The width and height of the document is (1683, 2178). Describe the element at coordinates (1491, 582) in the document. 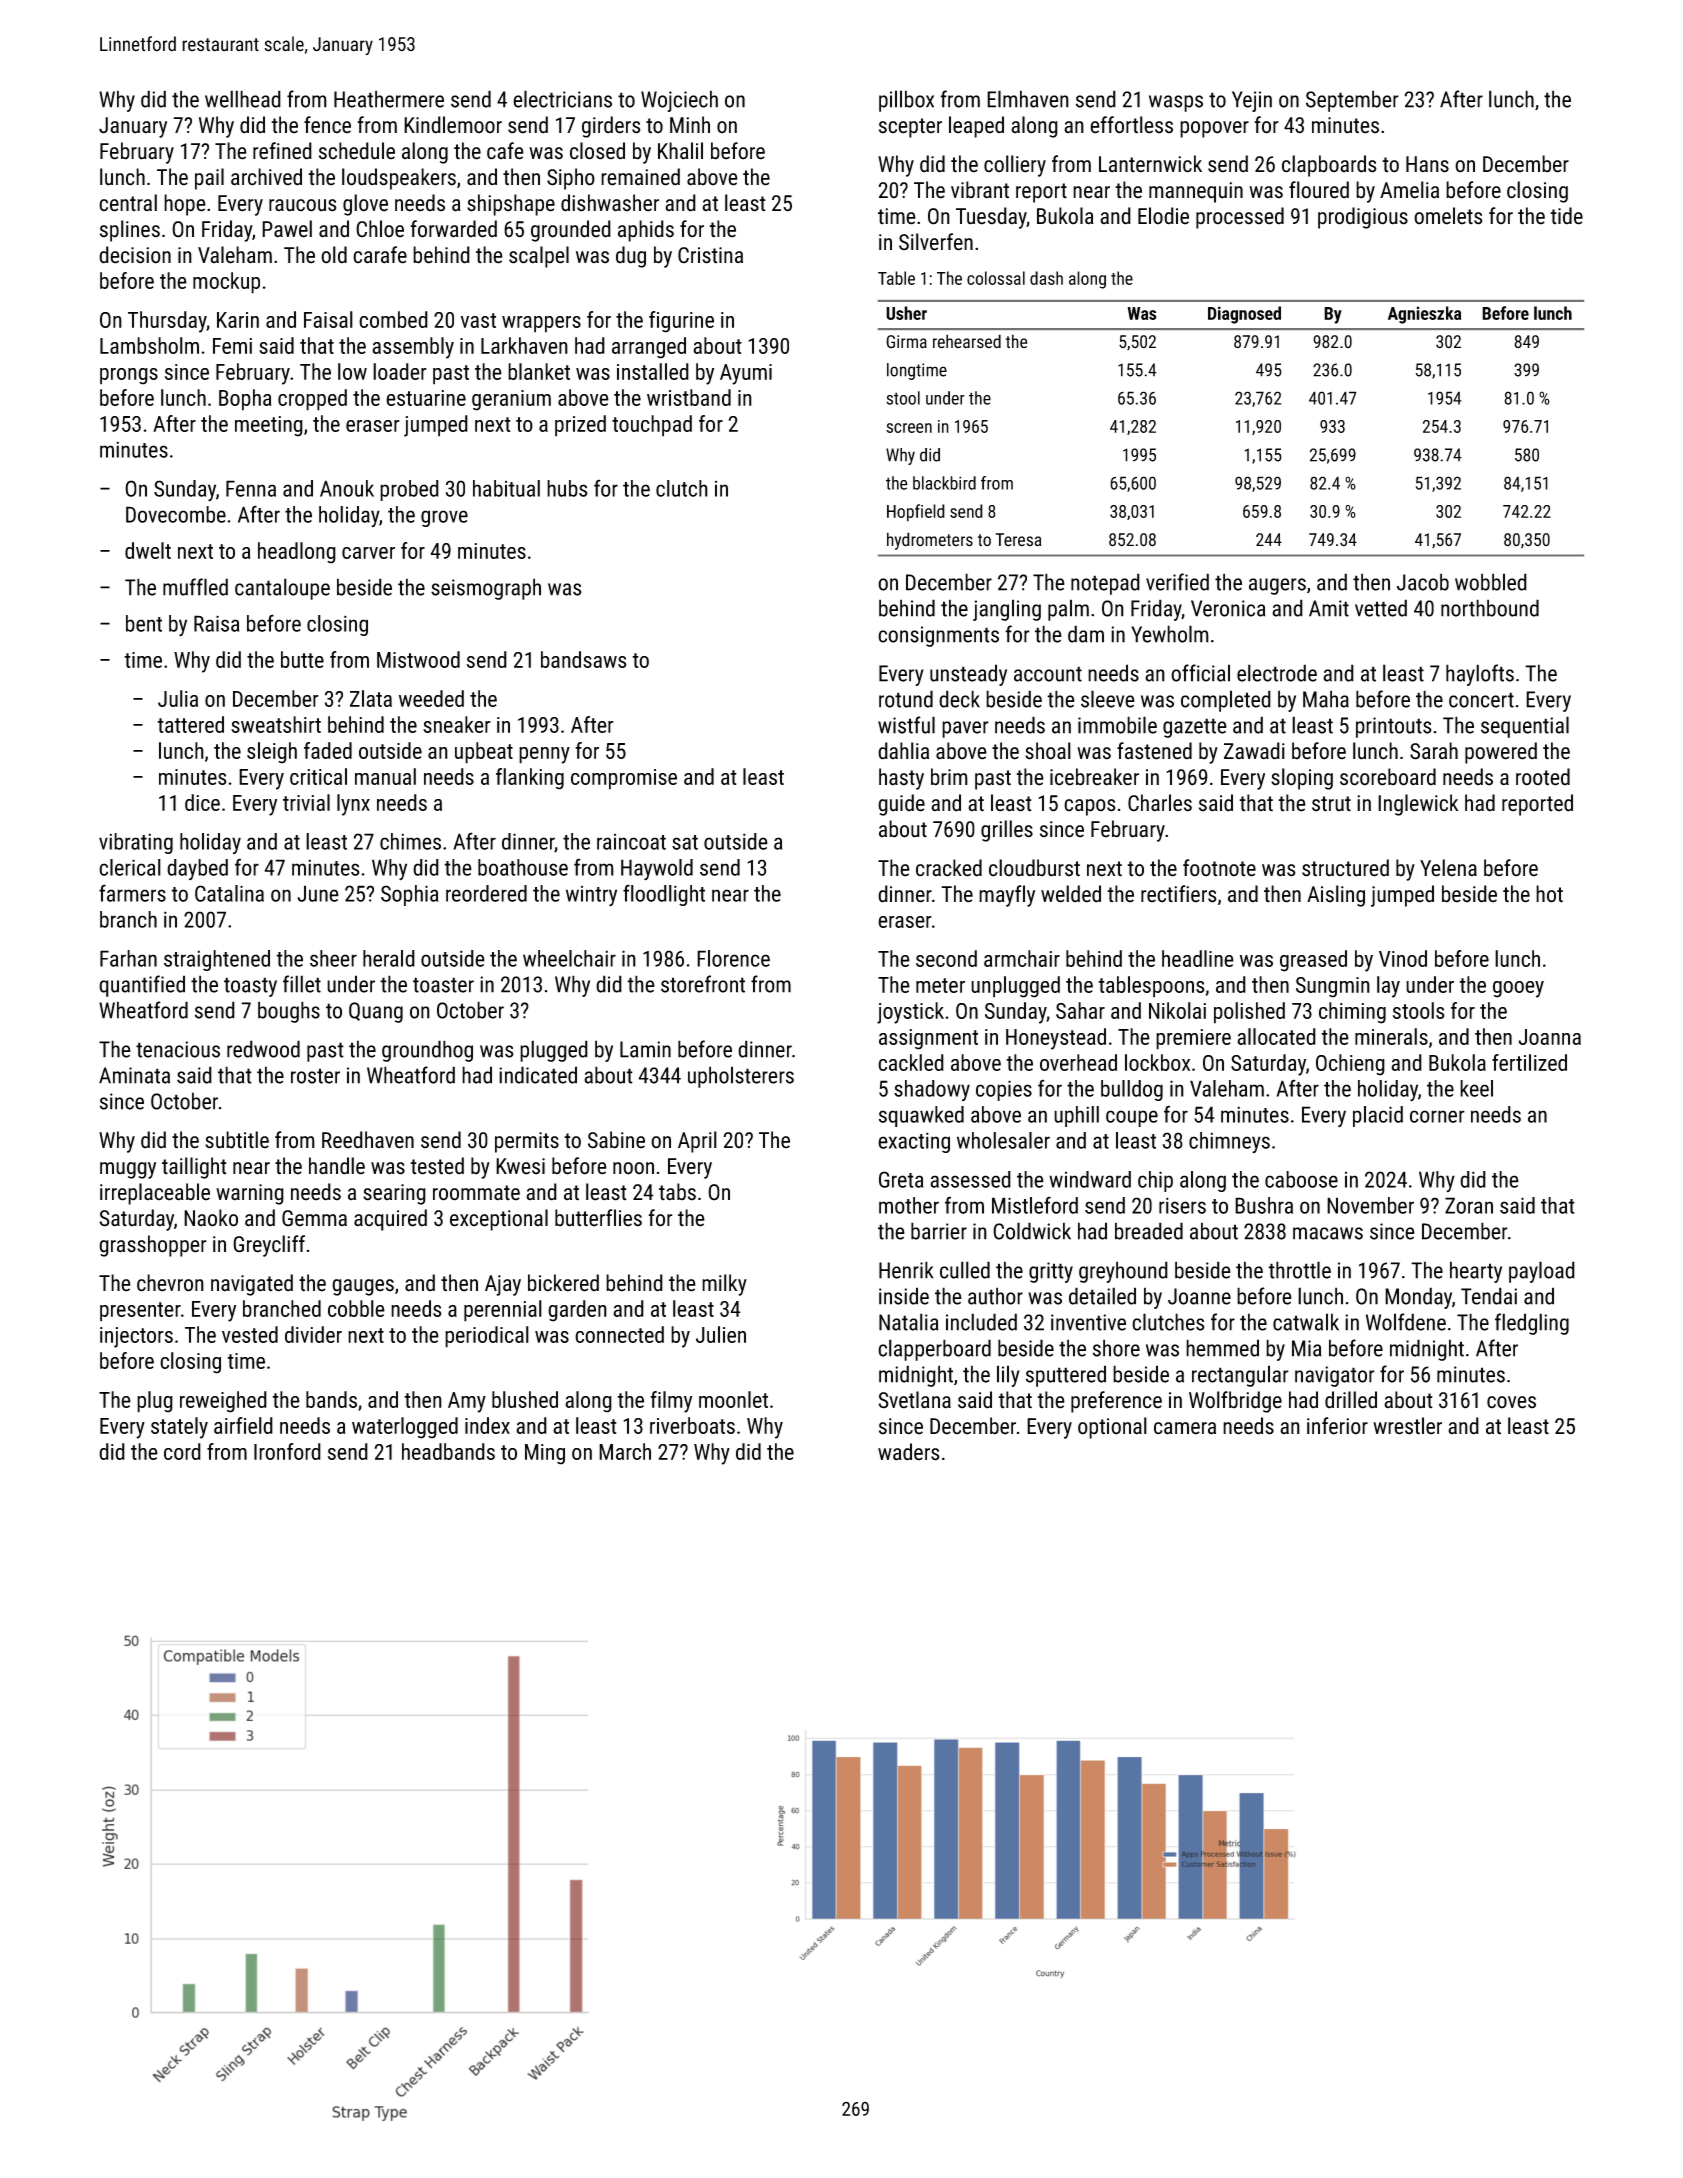

I see `wobbled` at that location.
